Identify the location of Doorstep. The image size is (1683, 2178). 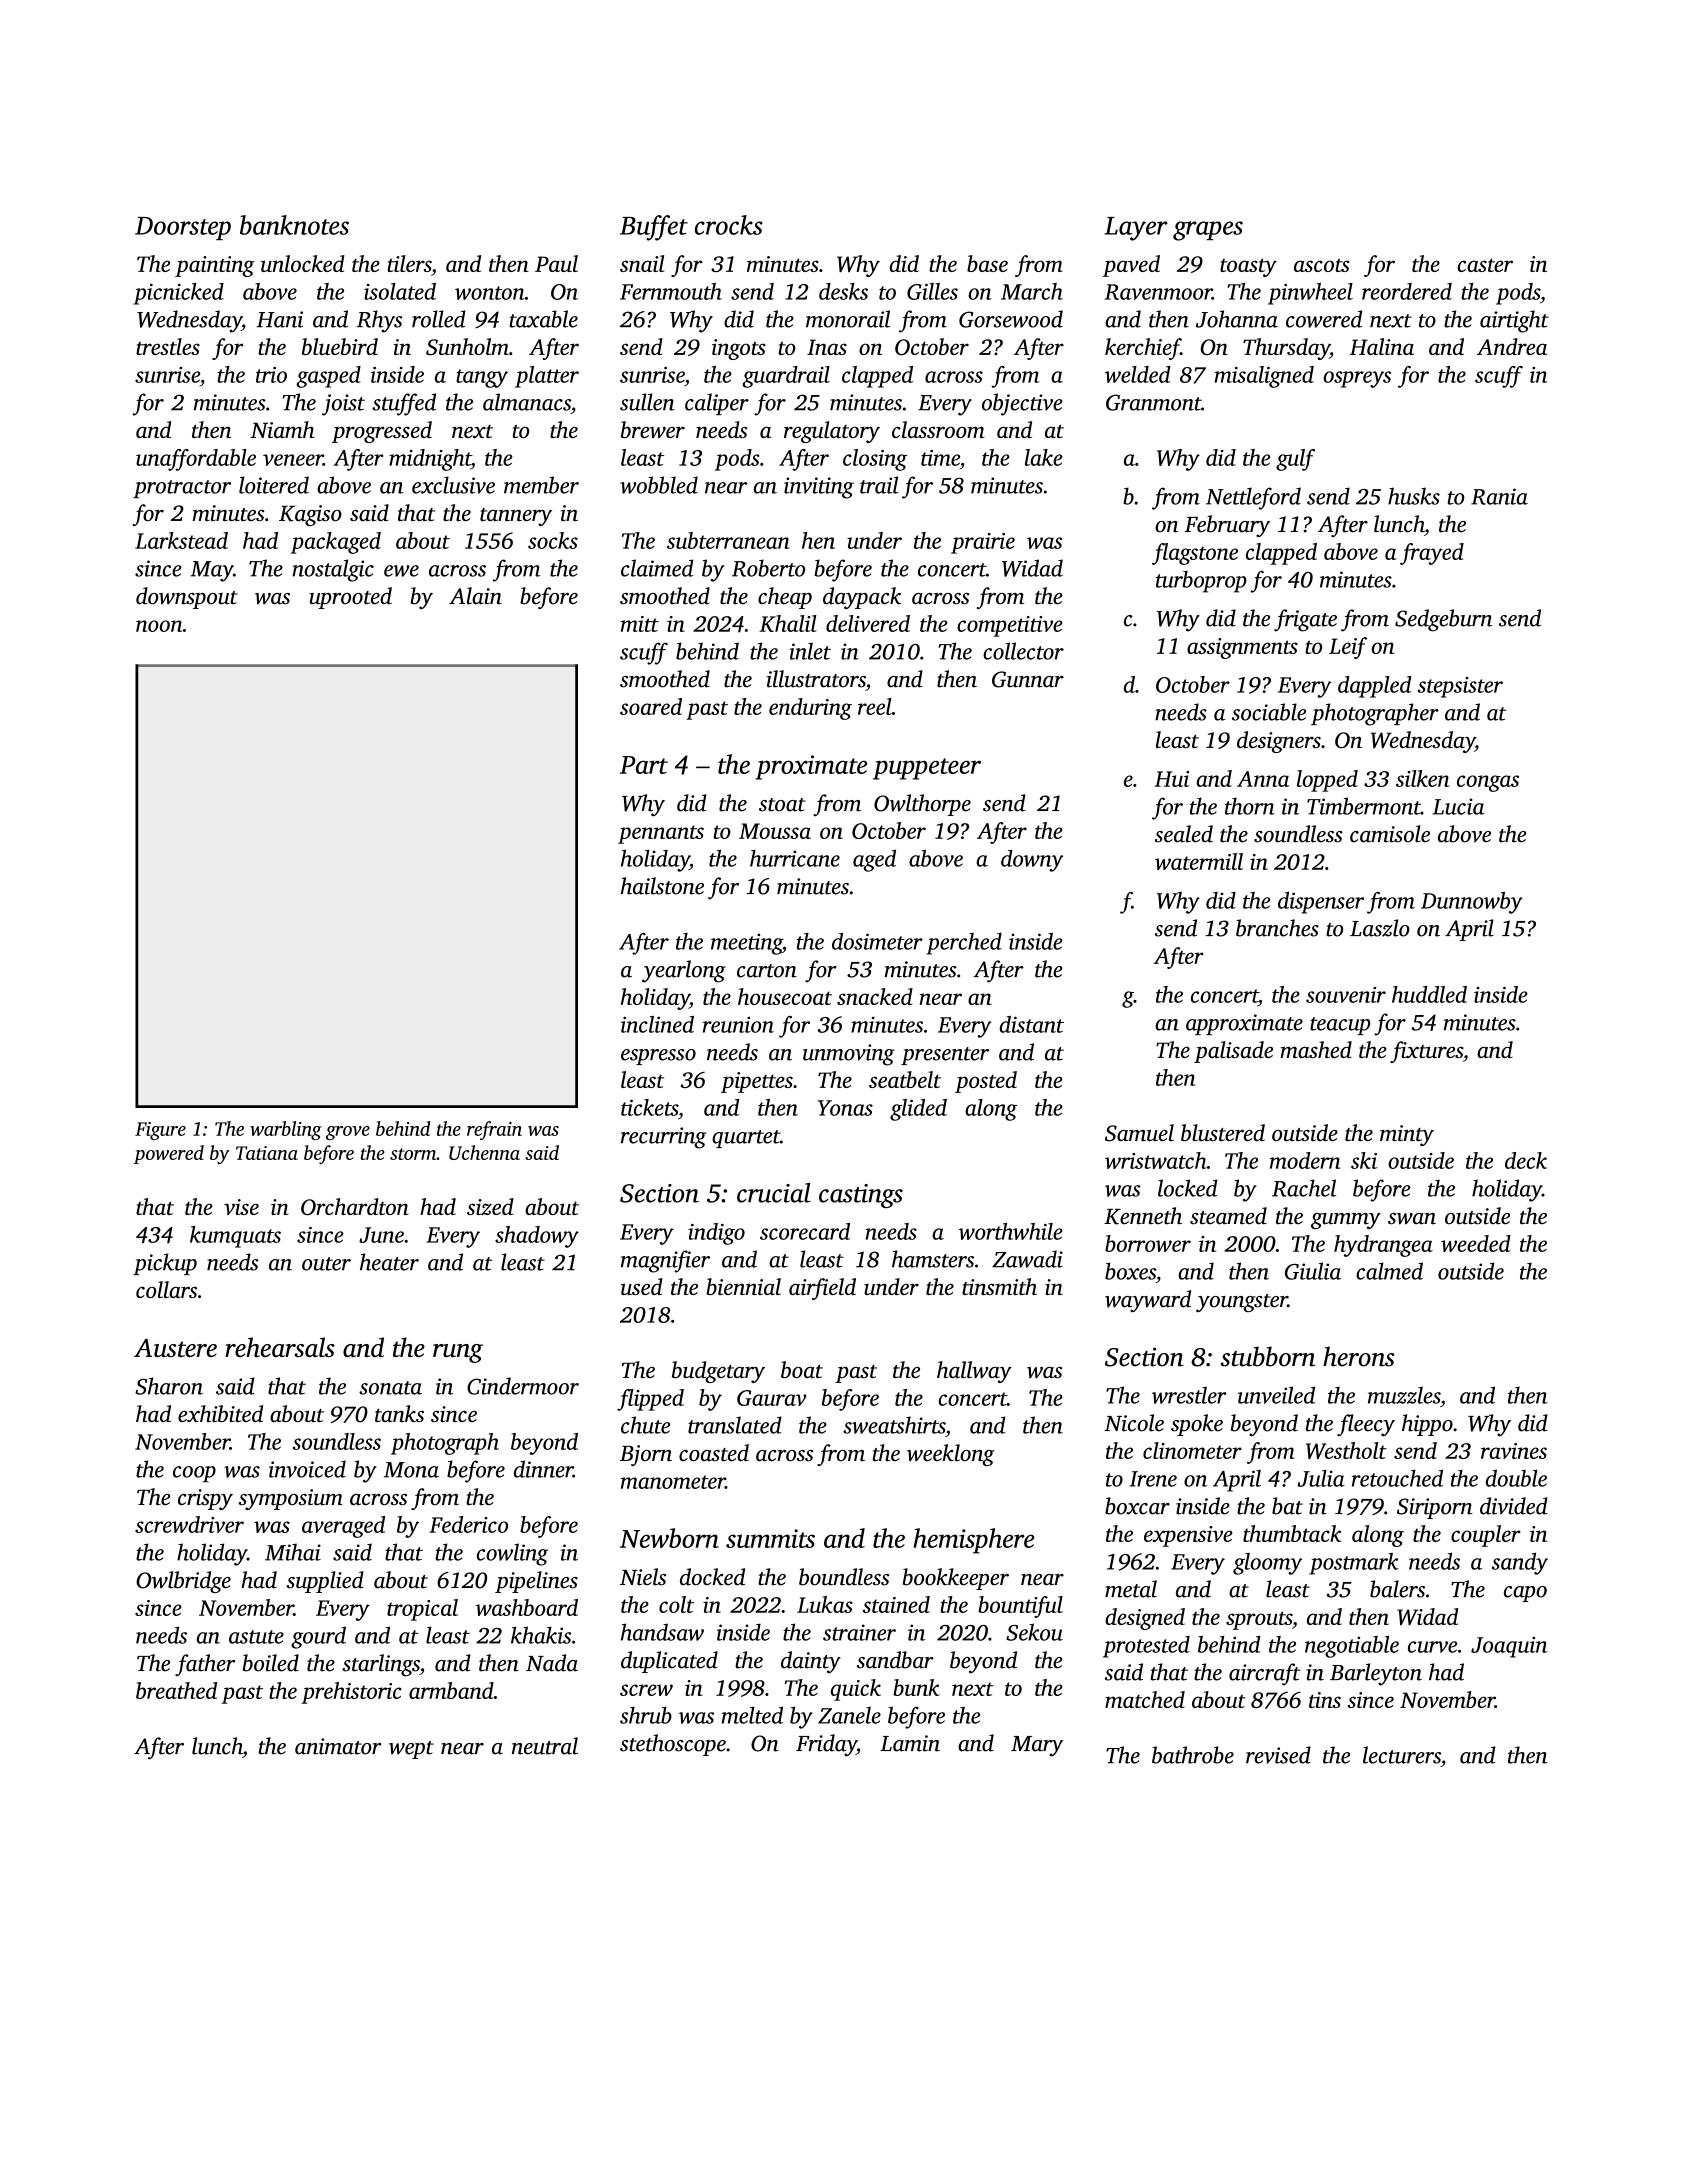
(183, 228).
